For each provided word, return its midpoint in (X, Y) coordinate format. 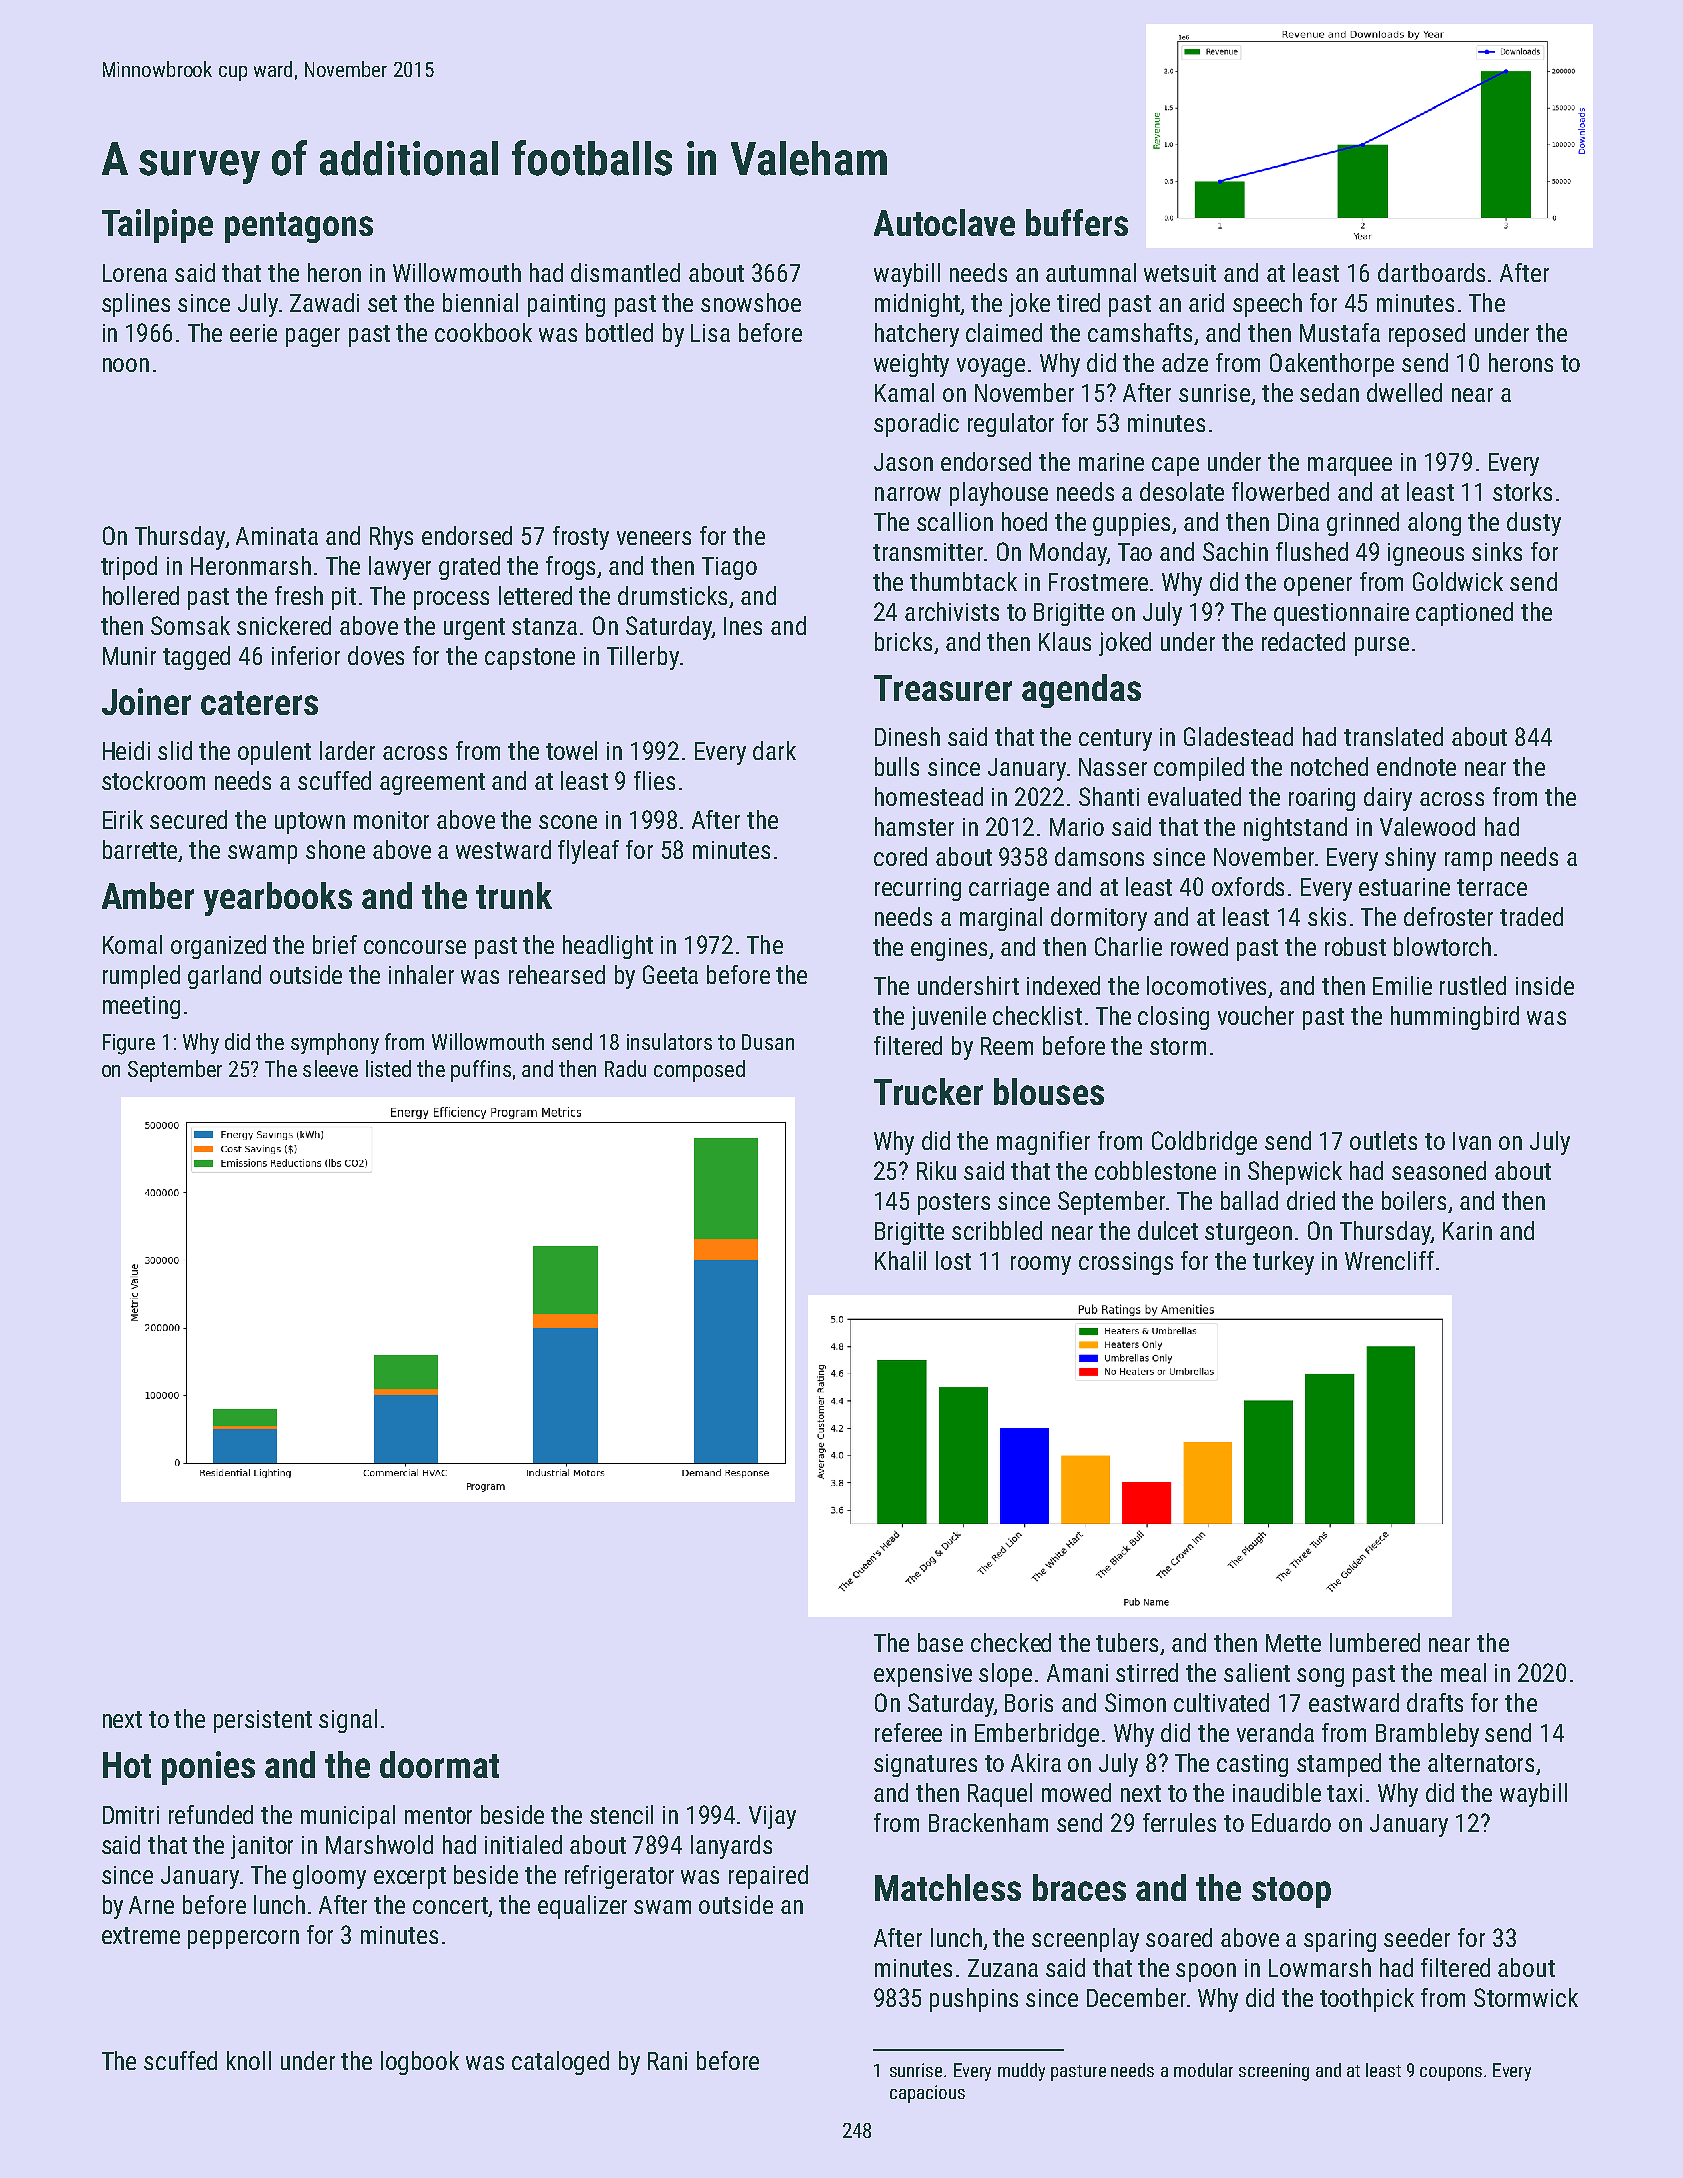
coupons (1451, 2074)
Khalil (900, 1260)
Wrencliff (1389, 1260)
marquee (1350, 466)
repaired (768, 1877)
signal (348, 1721)
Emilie (1402, 985)
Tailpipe (157, 226)
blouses (1049, 1091)
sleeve (330, 1068)
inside (1545, 985)
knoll (249, 2060)
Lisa (710, 333)
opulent (274, 753)
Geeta (670, 974)
